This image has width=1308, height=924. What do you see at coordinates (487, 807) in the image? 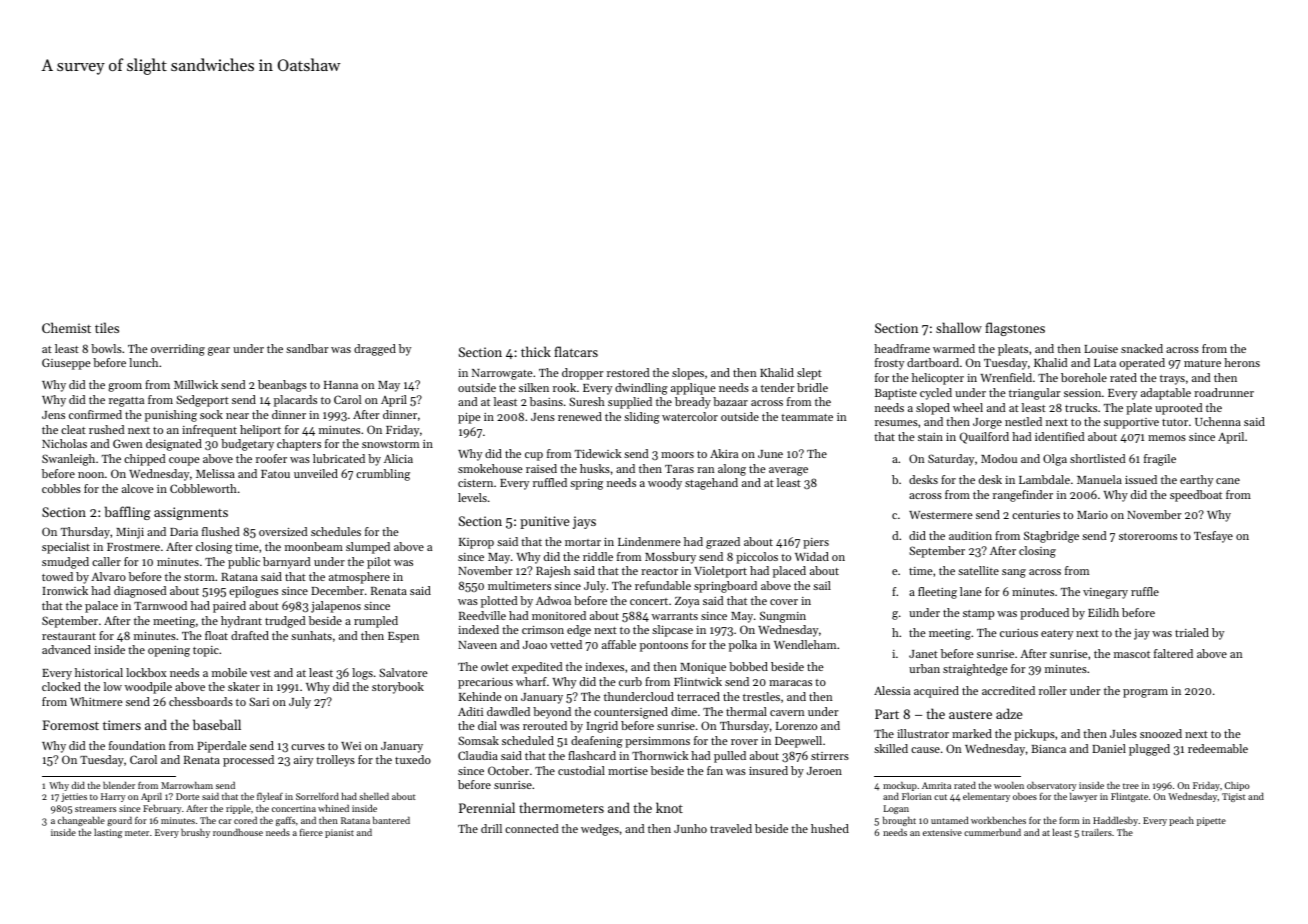
I see `Perennial` at bounding box center [487, 807].
